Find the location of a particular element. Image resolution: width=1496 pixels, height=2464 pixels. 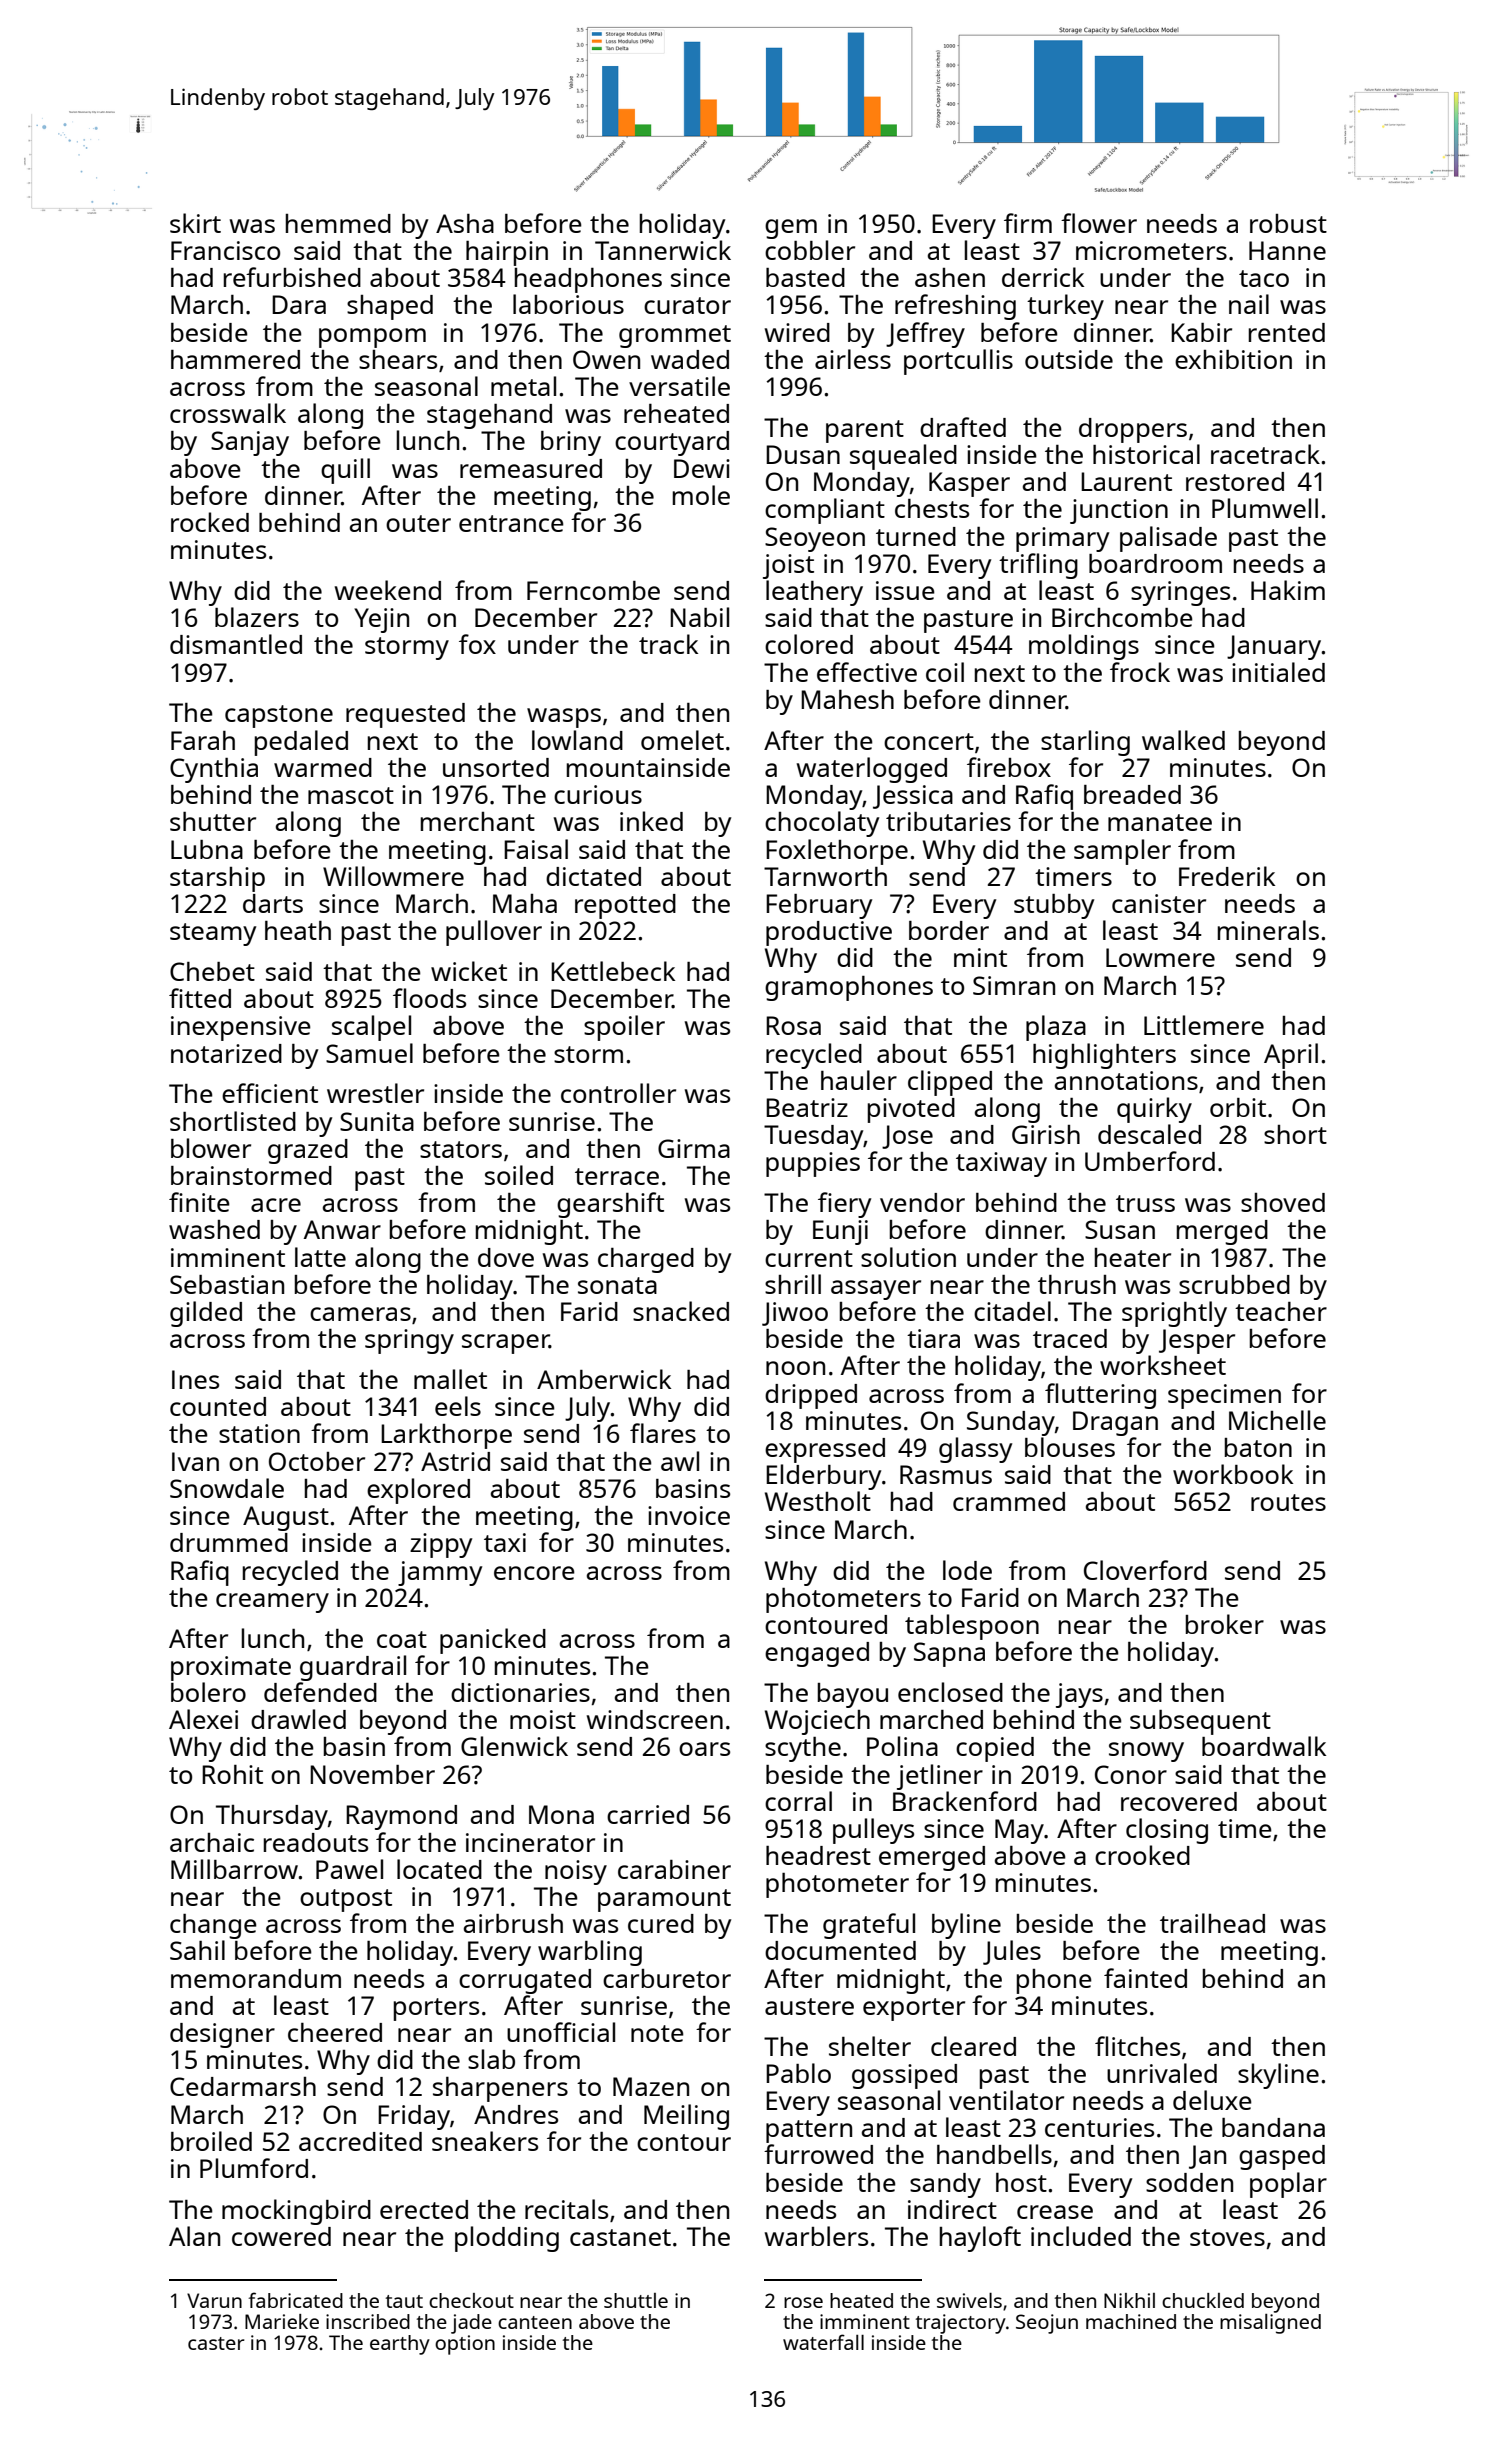

grazed is located at coordinates (308, 1151).
